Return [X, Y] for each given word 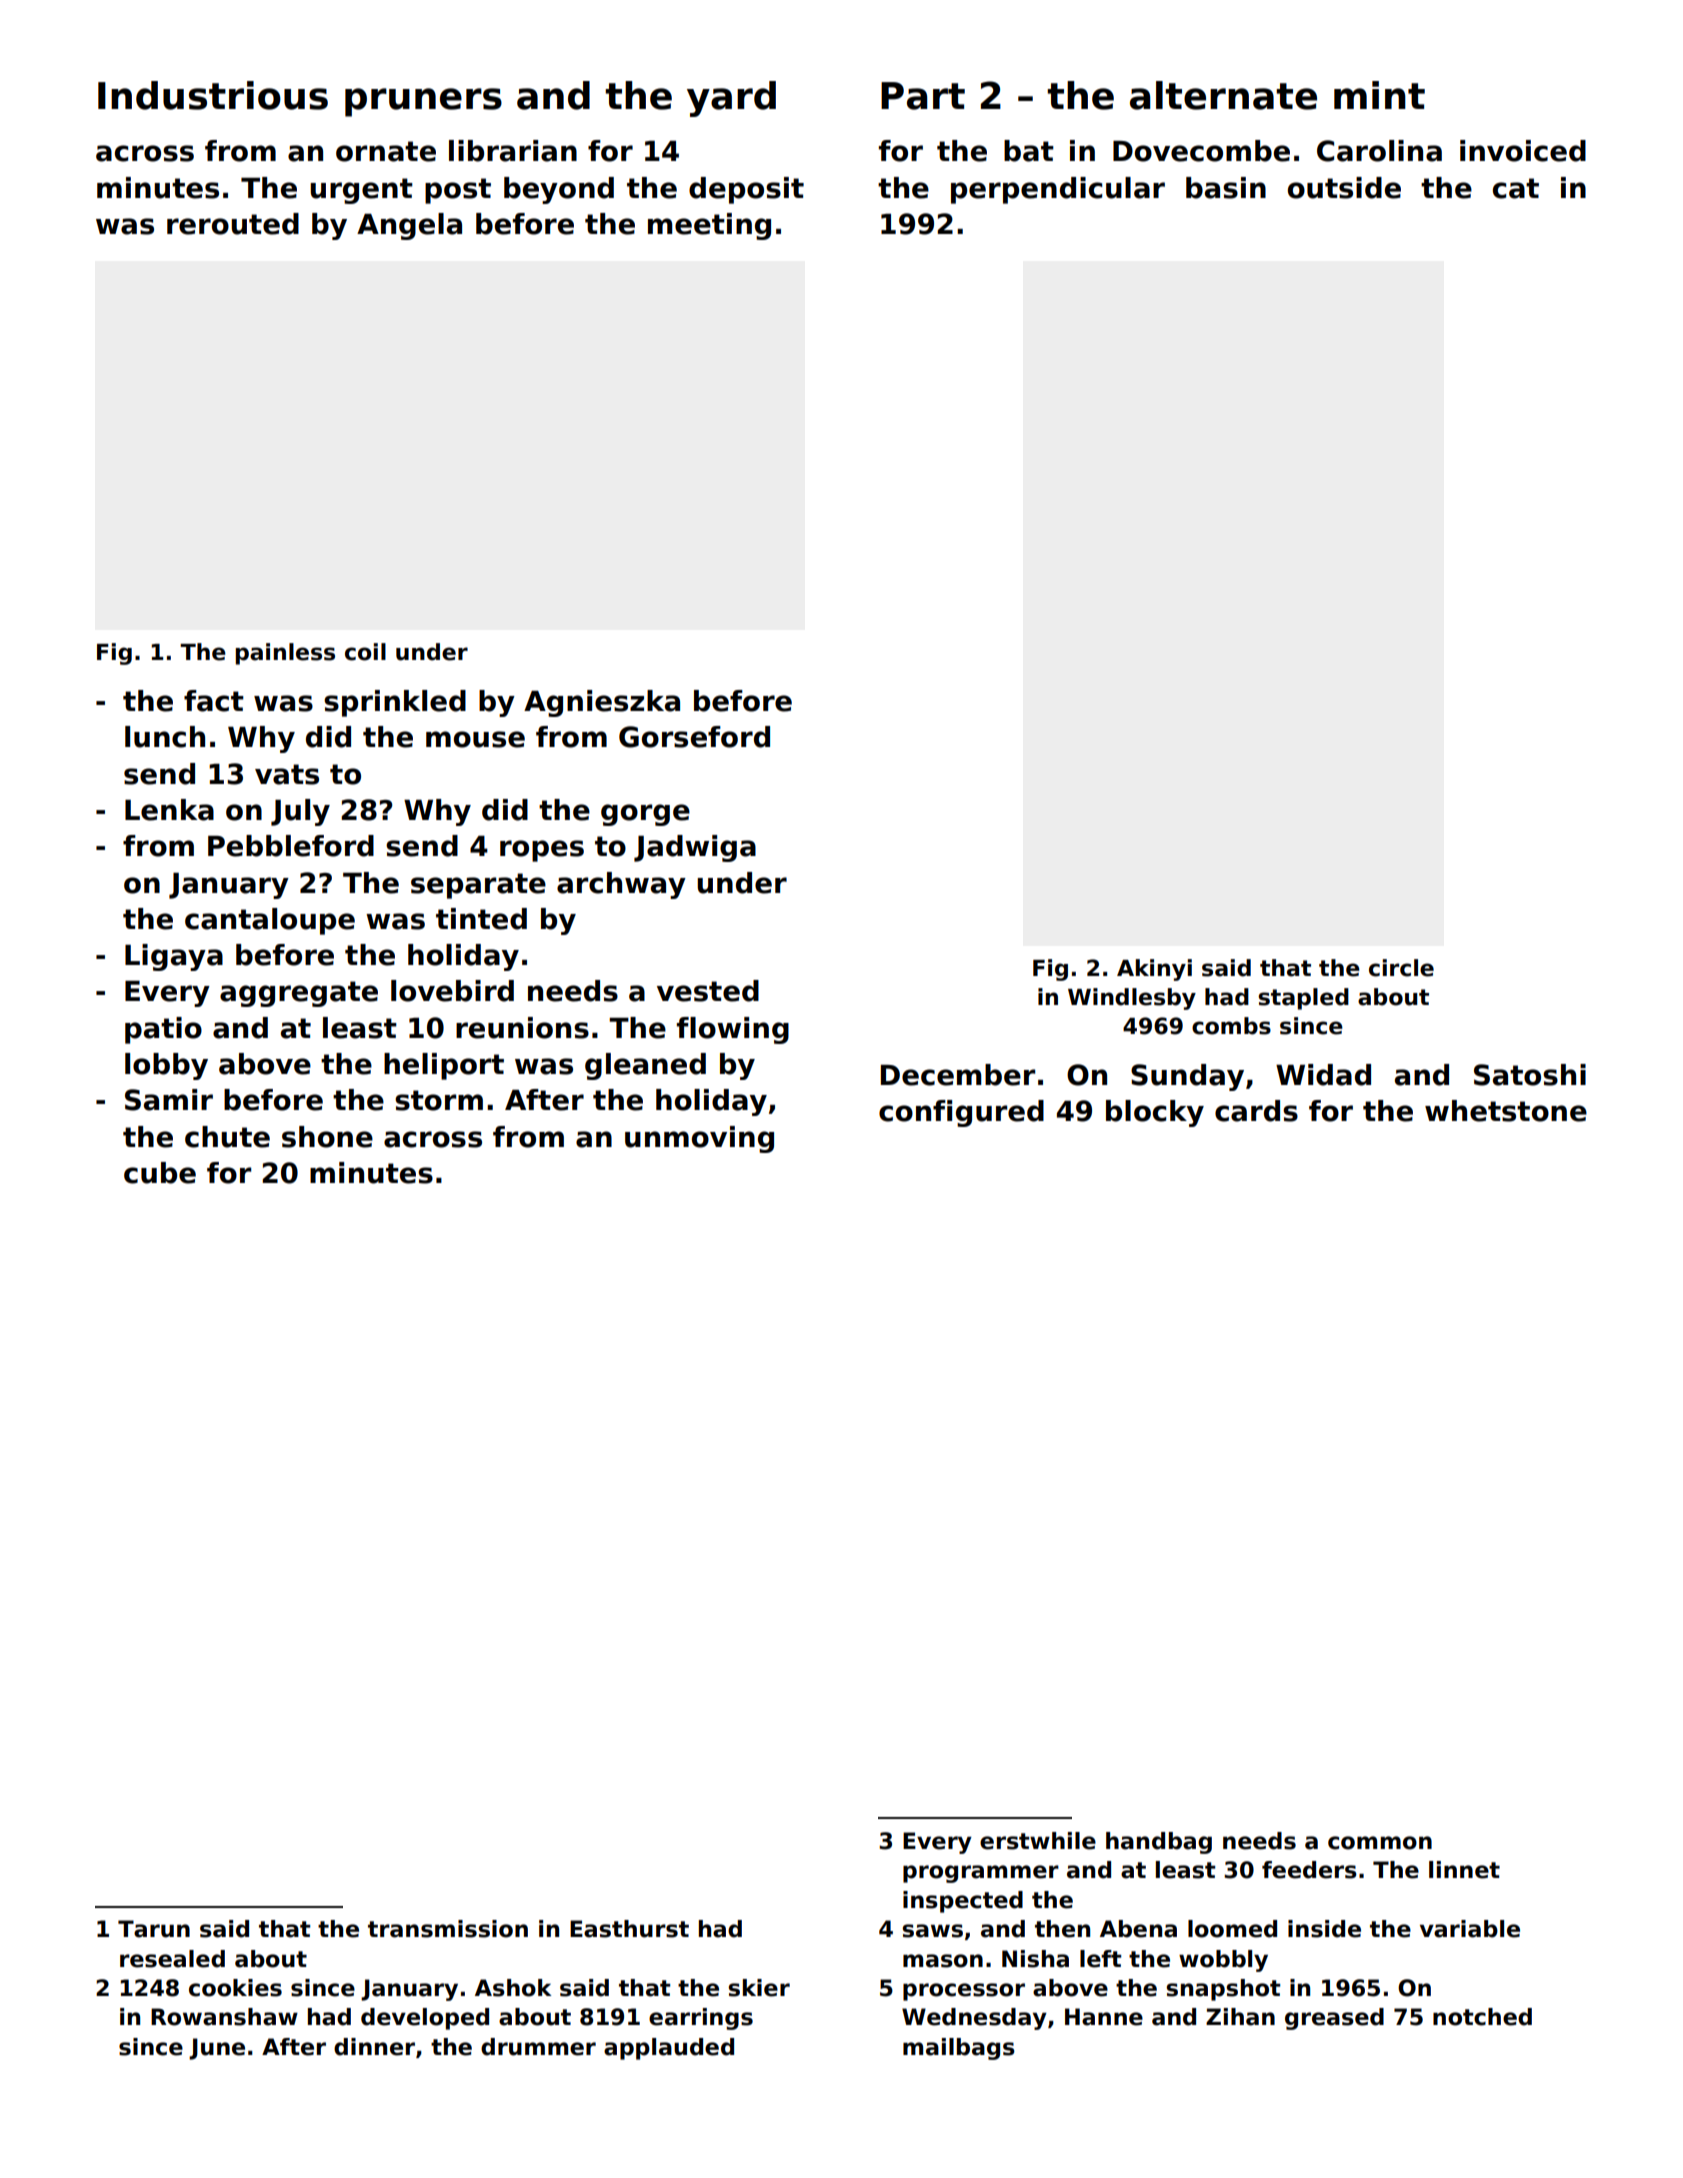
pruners [423, 102]
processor [964, 1992]
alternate [1223, 95]
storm [439, 1100]
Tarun [154, 1929]
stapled [1303, 999]
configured [961, 1113]
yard [731, 99]
